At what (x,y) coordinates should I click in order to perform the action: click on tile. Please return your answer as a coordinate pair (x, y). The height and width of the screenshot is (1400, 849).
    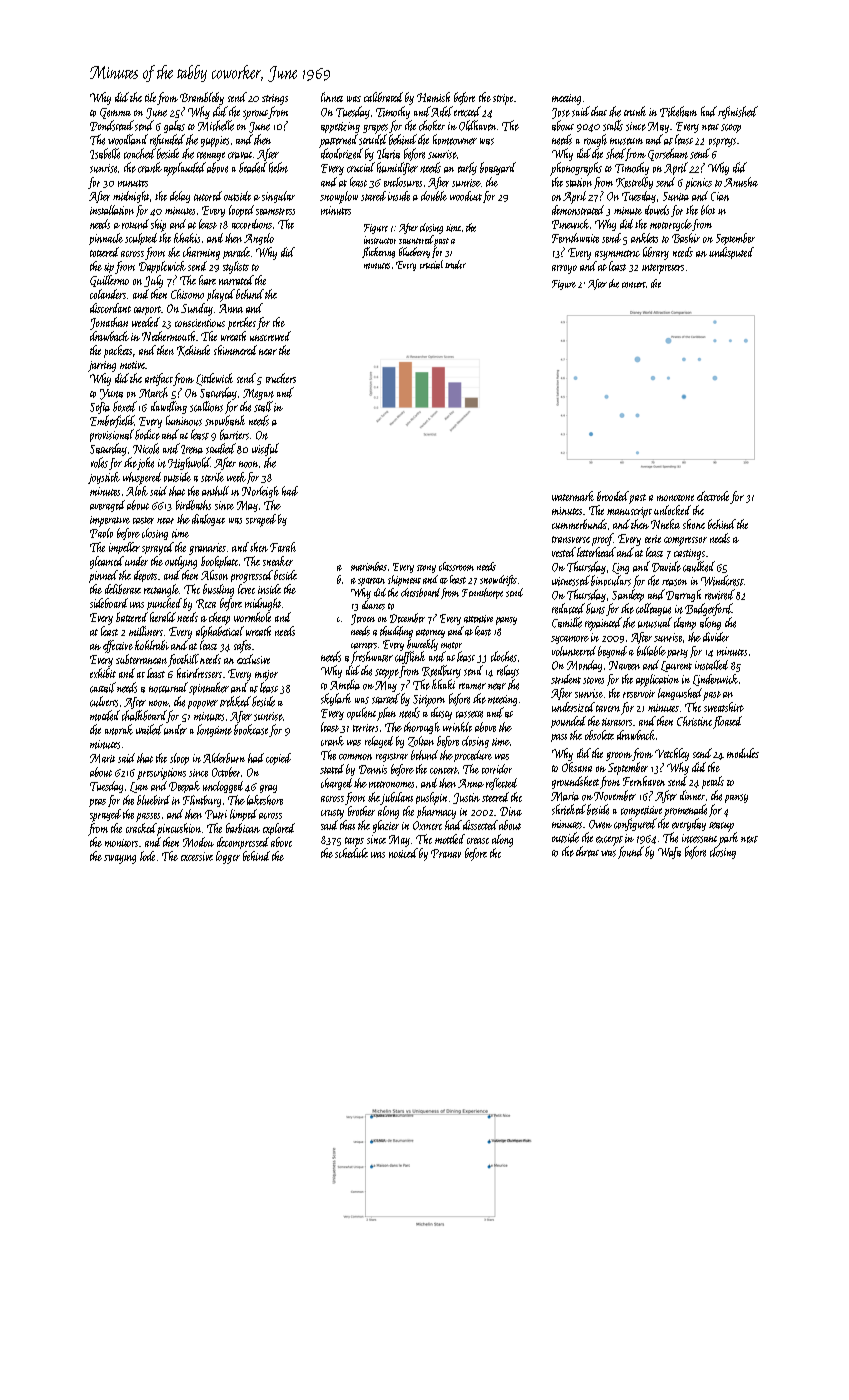
    Looking at the image, I should click on (150, 97).
